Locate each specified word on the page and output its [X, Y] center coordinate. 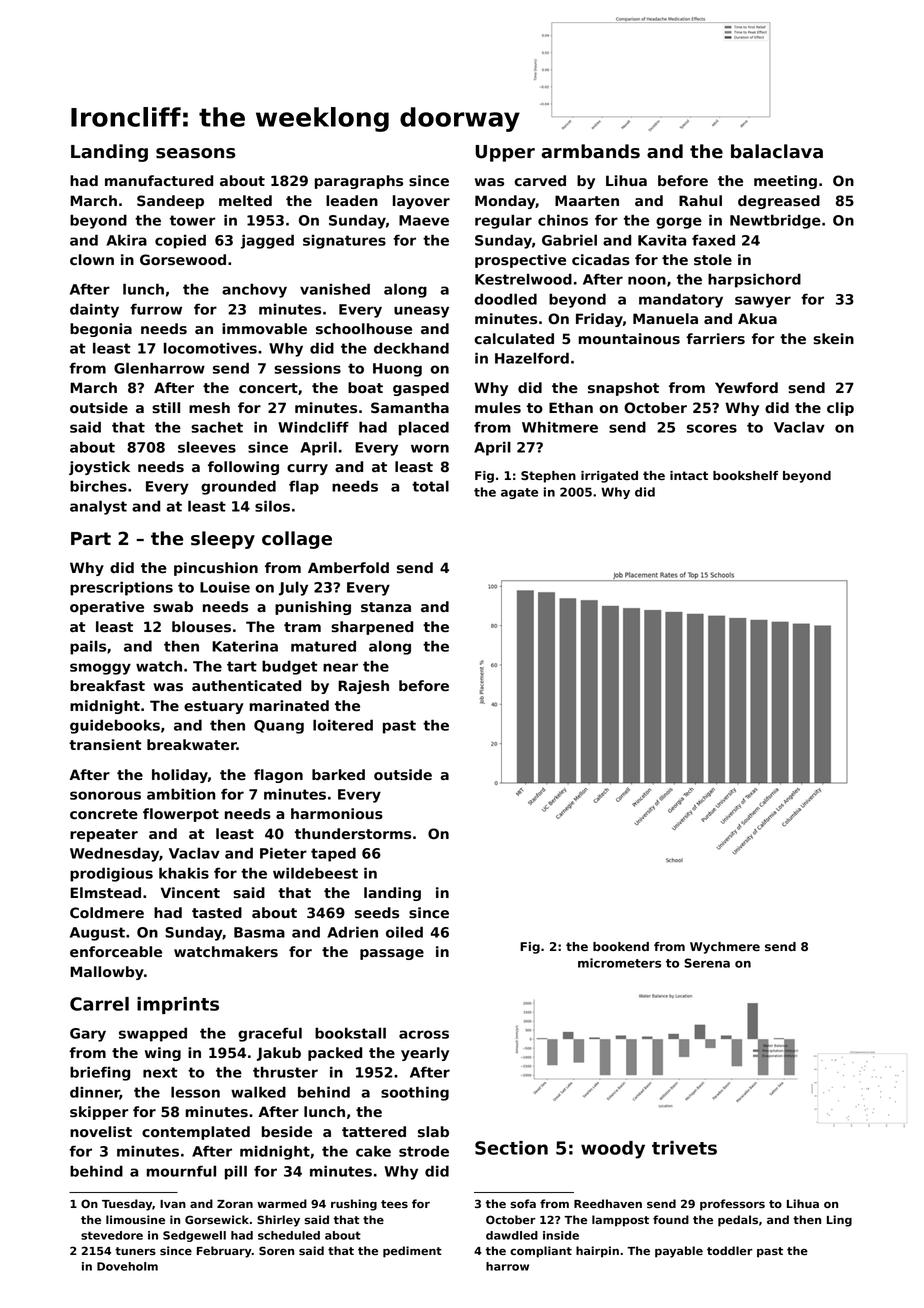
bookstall [350, 1033]
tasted [217, 912]
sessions [307, 368]
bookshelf [745, 475]
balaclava [777, 151]
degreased [779, 202]
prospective [520, 261]
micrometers [619, 963]
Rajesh [363, 687]
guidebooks [115, 726]
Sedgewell [194, 1236]
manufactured [159, 181]
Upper [505, 153]
